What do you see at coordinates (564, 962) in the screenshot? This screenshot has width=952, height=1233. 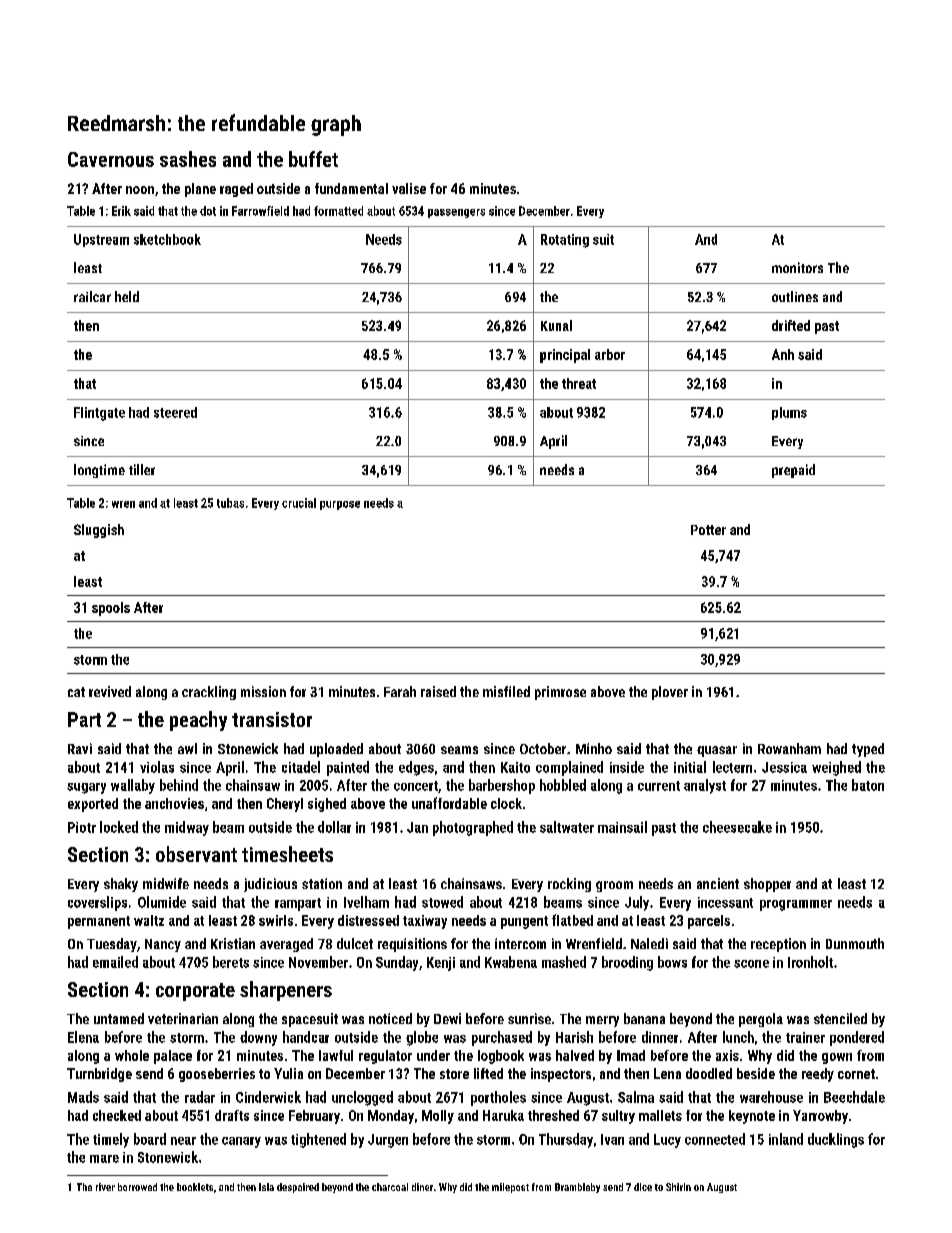 I see `mashed` at bounding box center [564, 962].
